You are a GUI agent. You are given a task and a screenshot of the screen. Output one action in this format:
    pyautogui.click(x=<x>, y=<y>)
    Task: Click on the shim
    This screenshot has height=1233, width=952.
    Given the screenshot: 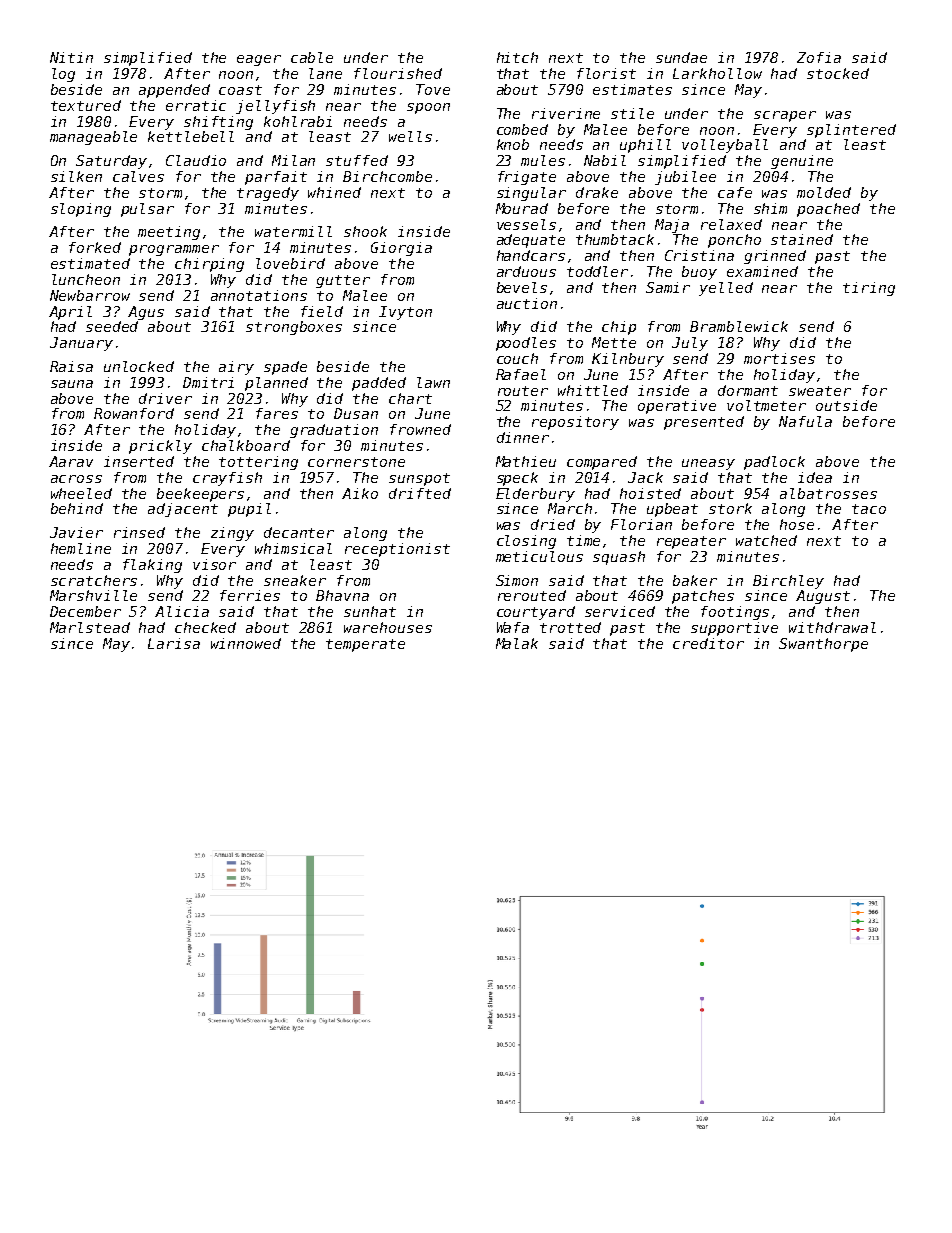 What is the action you would take?
    pyautogui.click(x=770, y=208)
